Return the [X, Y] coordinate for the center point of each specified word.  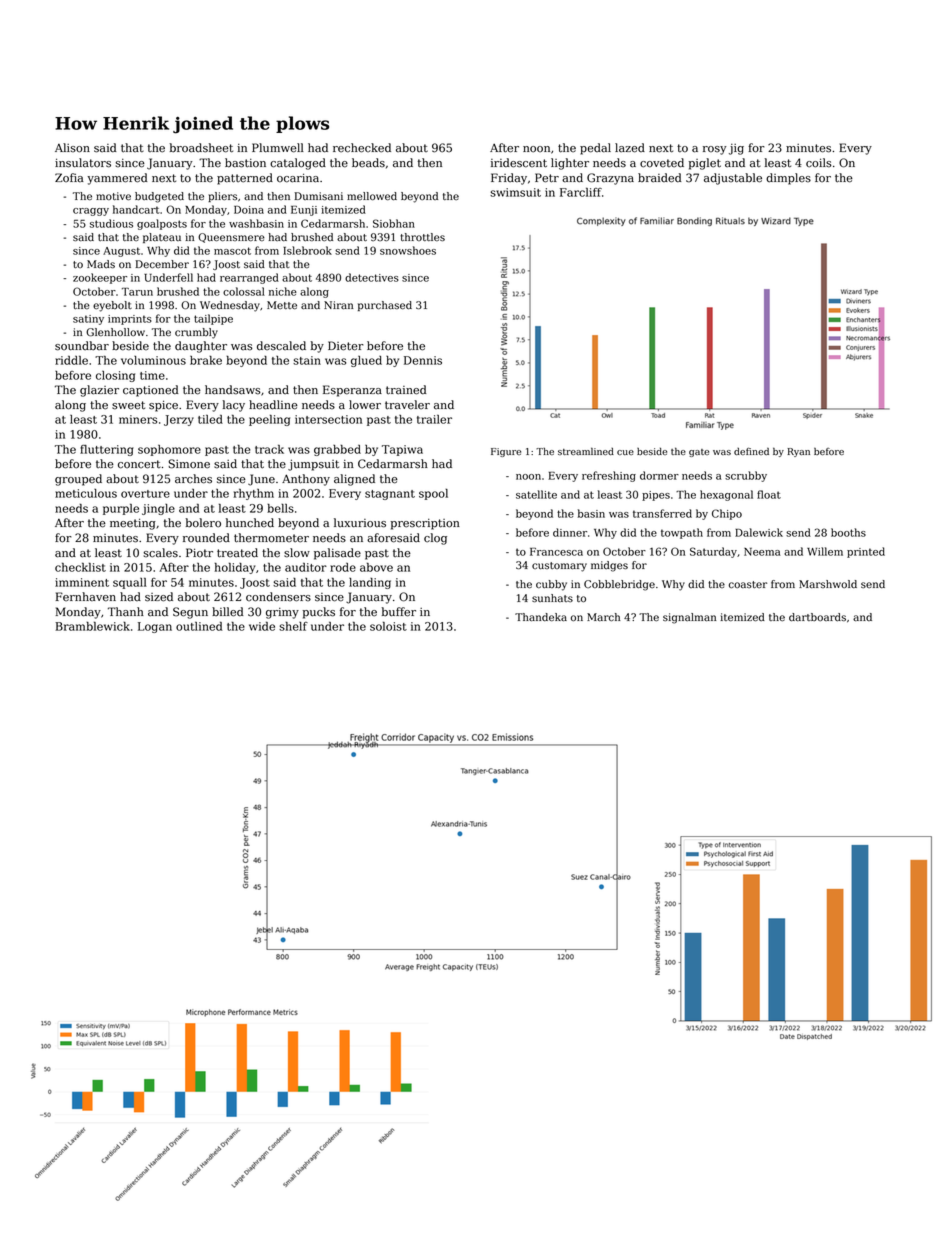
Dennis [423, 360]
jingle [158, 509]
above [376, 567]
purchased [385, 306]
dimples [788, 179]
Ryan [798, 452]
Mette [282, 305]
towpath [682, 533]
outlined [199, 626]
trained [406, 390]
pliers [222, 197]
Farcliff [581, 192]
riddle [71, 360]
